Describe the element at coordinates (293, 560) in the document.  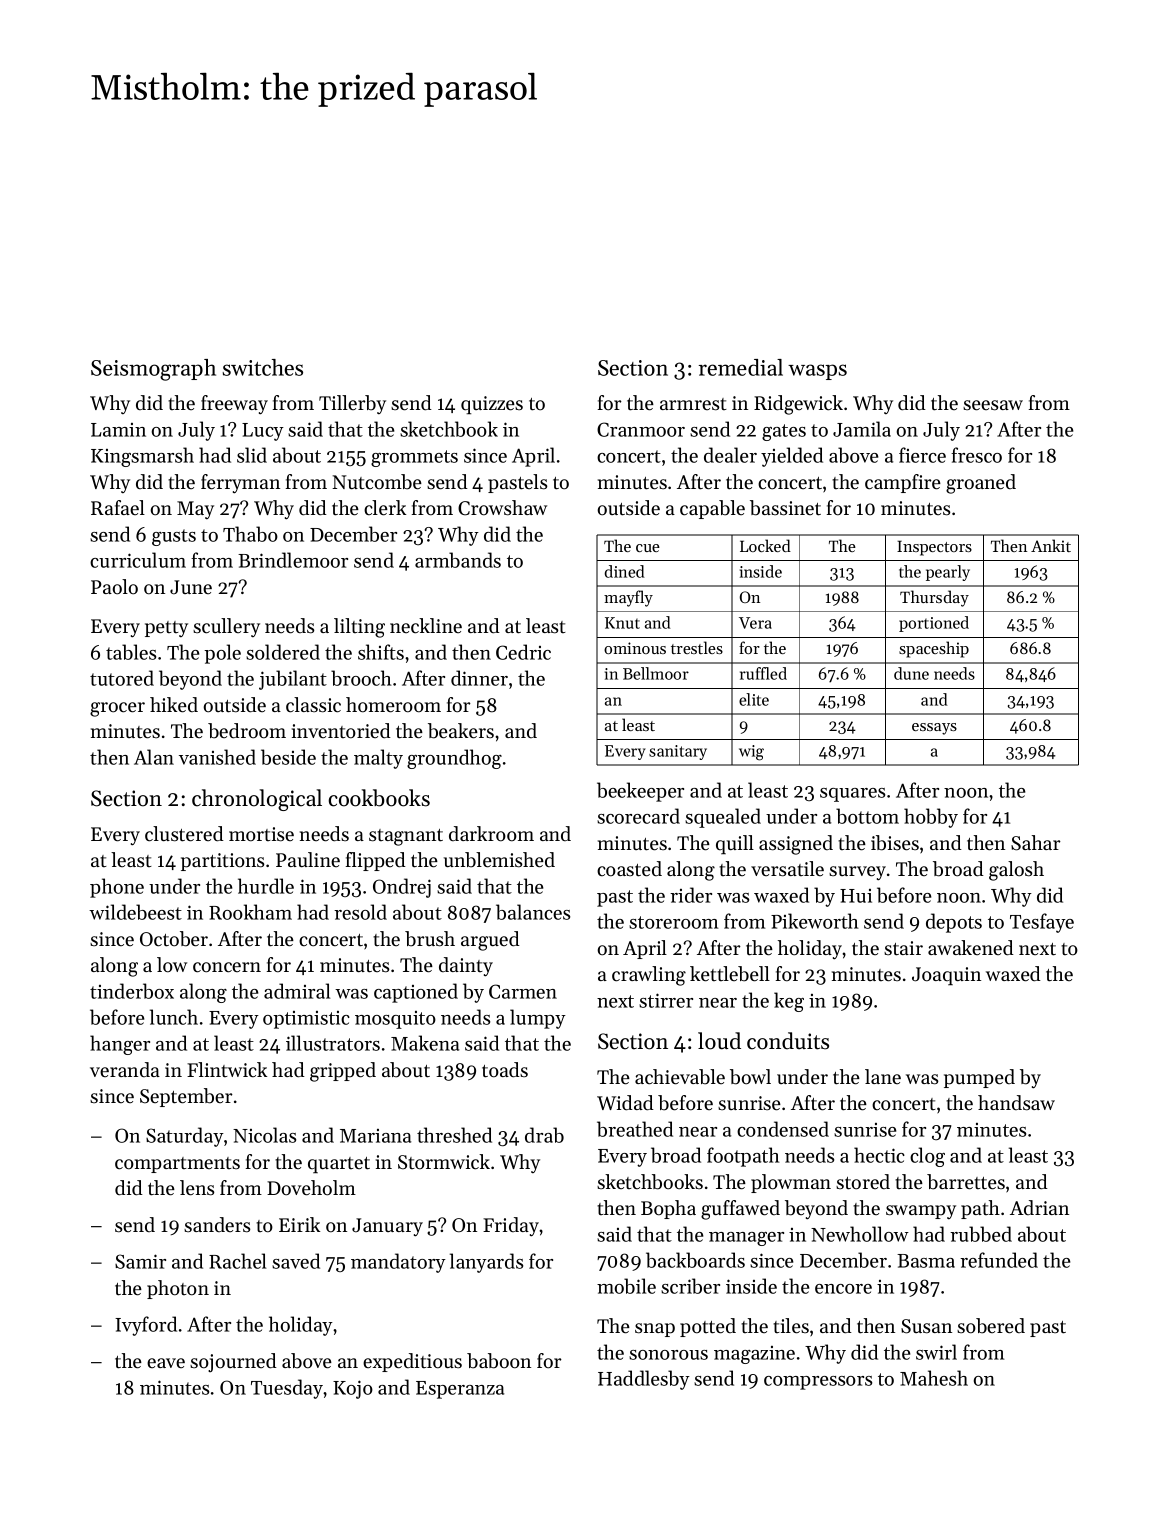
I see `Brindlemoor` at that location.
